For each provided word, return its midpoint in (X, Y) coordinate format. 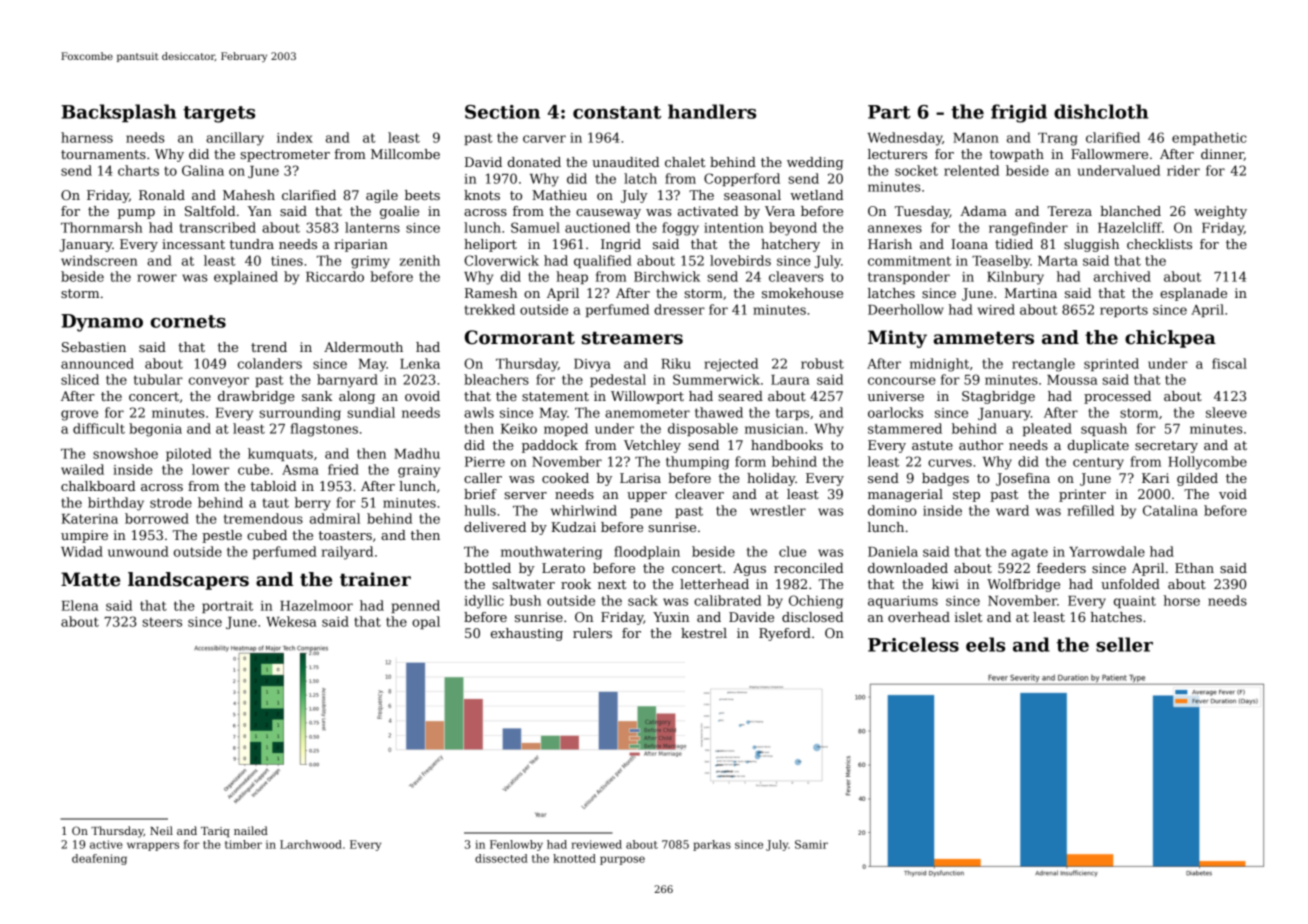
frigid (1019, 113)
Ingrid (621, 245)
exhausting (527, 634)
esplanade (1193, 294)
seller (1124, 644)
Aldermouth (363, 347)
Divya (592, 365)
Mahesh (249, 195)
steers (162, 622)
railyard (347, 553)
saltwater (523, 584)
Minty (897, 339)
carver (544, 139)
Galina (203, 170)
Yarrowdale (1107, 551)
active (106, 844)
